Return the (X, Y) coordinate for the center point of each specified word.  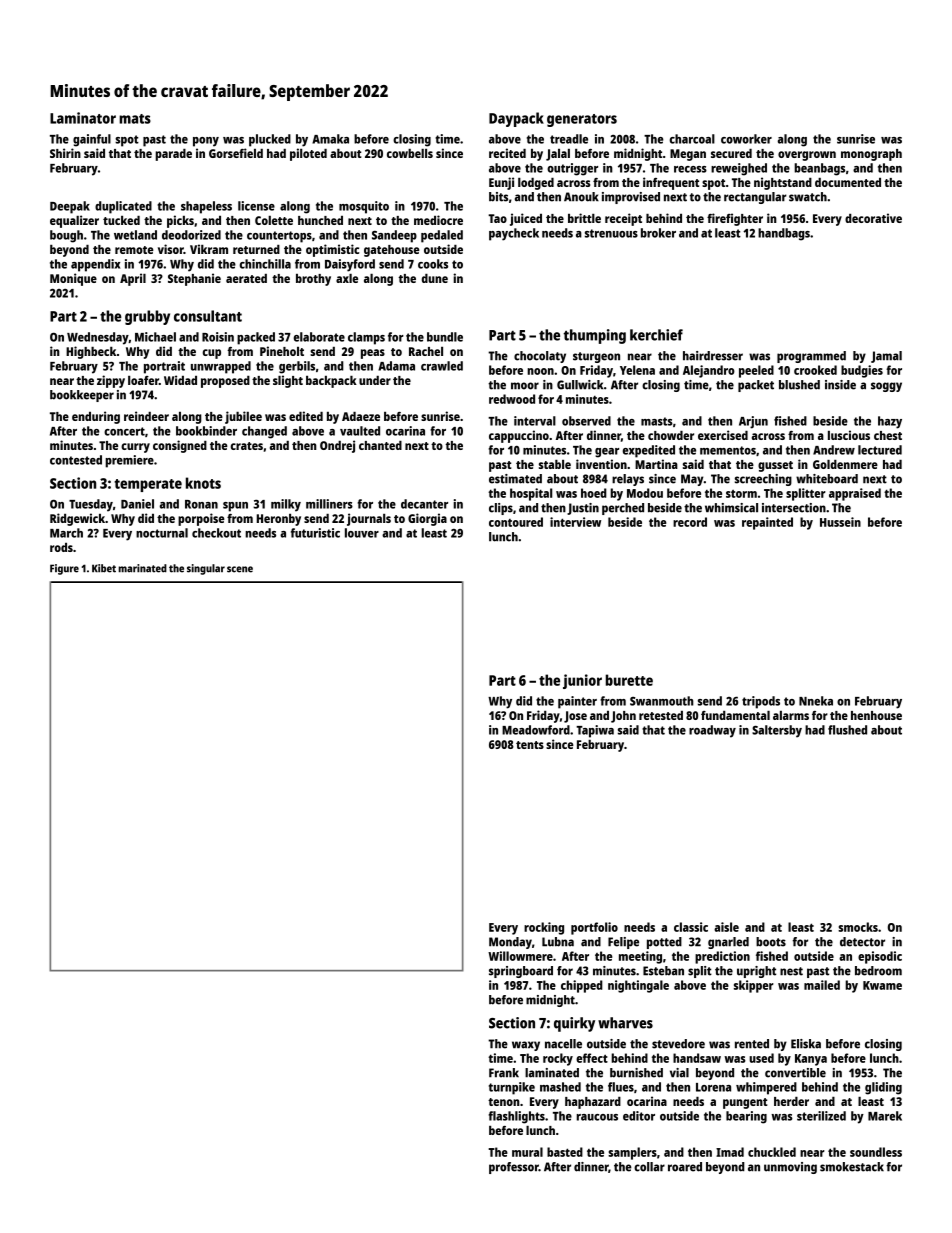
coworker (746, 139)
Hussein (840, 522)
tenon (504, 1102)
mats (135, 119)
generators (582, 120)
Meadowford (536, 730)
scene (240, 569)
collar (649, 1167)
